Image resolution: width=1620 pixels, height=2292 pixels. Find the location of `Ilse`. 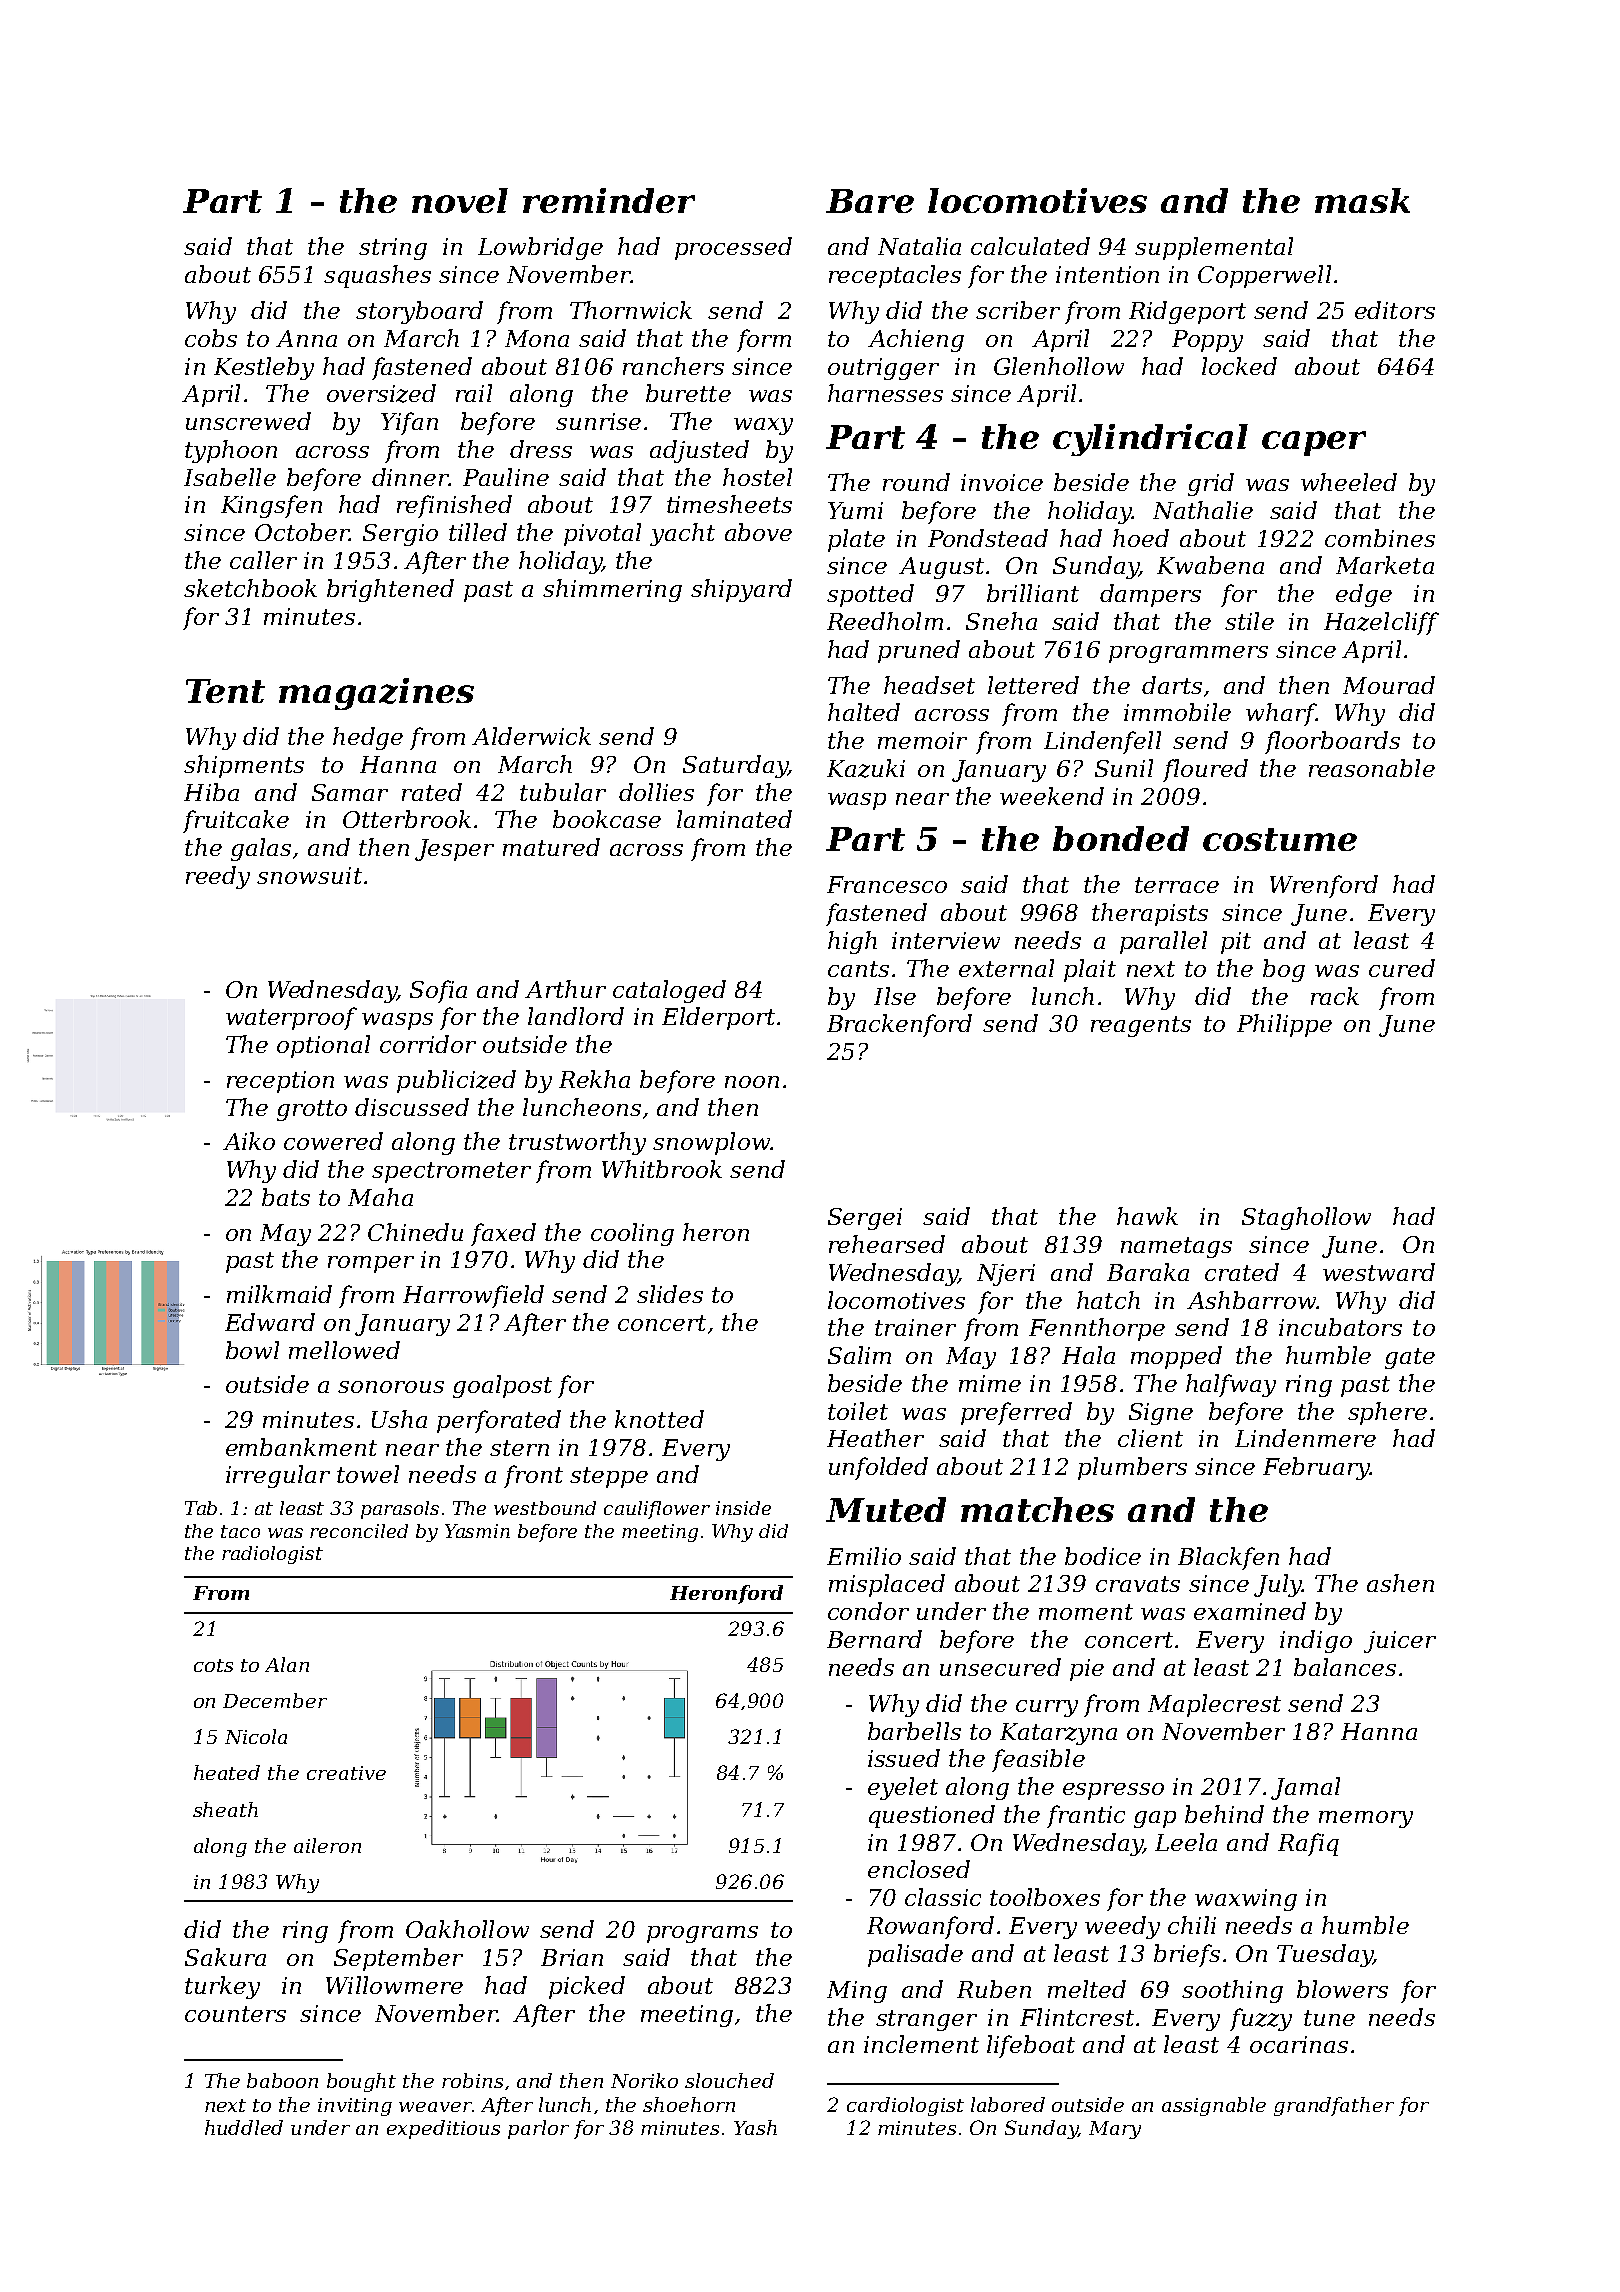

Ilse is located at coordinates (895, 996).
